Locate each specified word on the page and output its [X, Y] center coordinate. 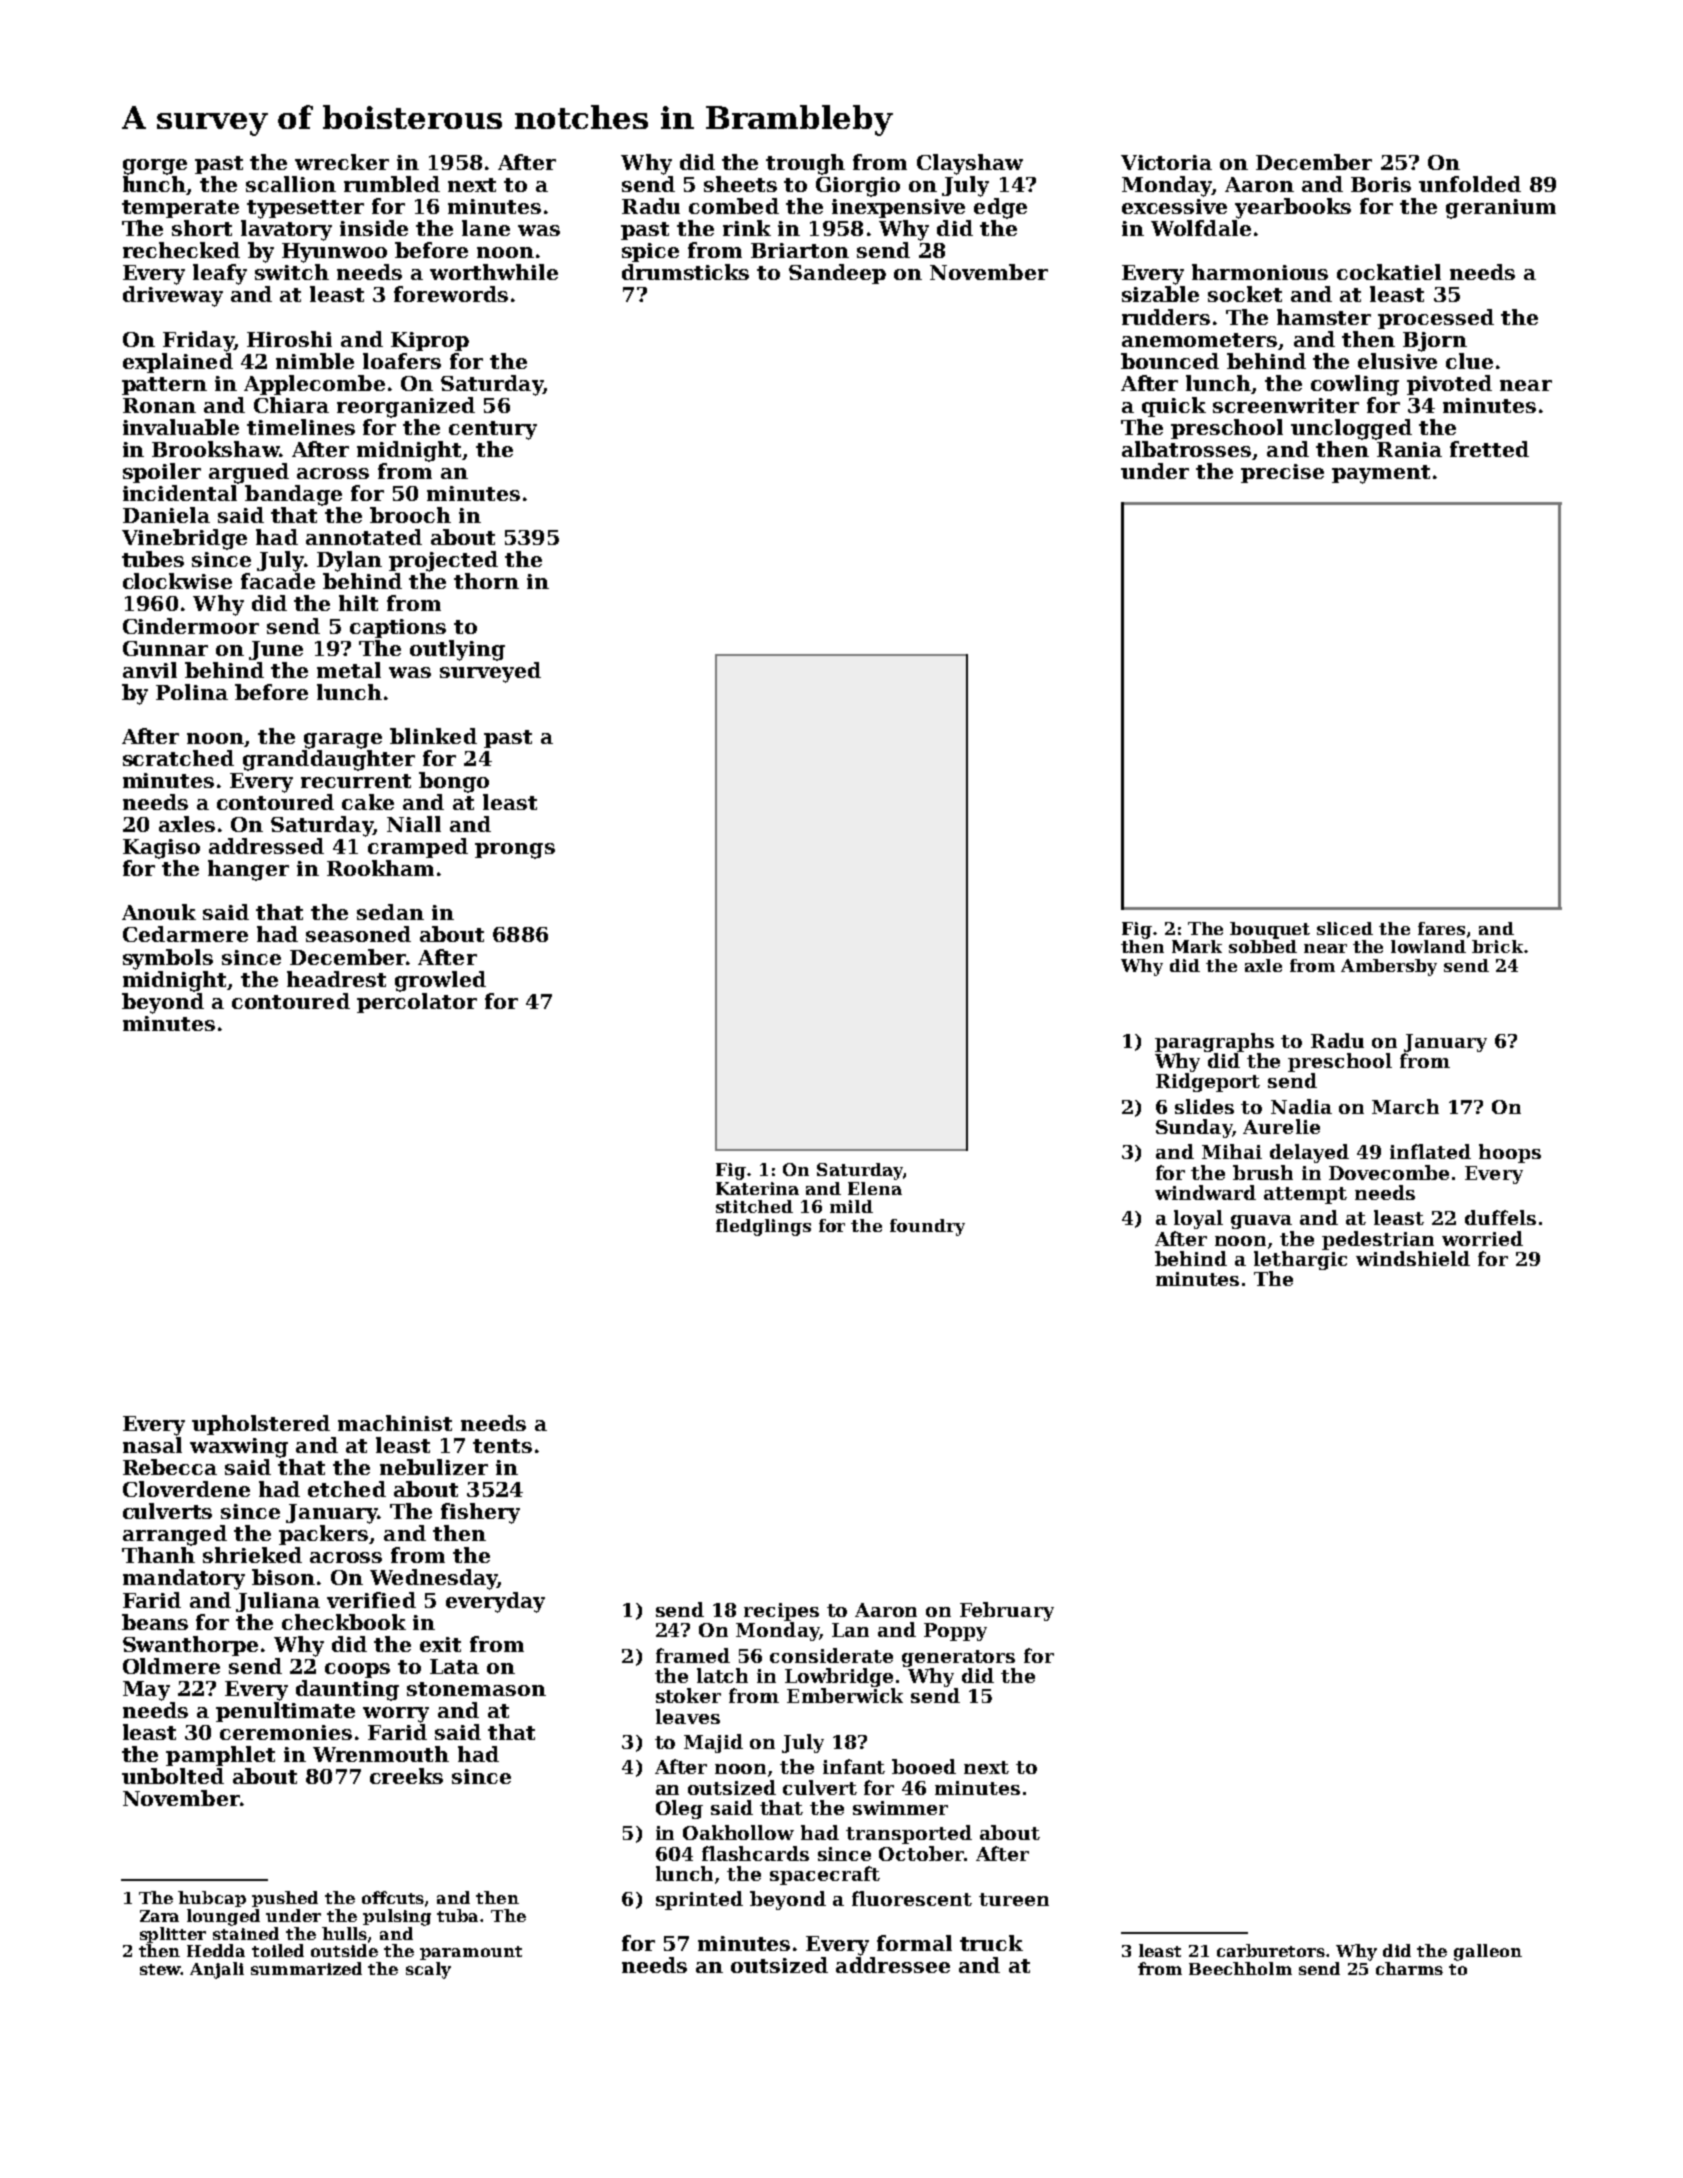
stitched [754, 1206]
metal [349, 670]
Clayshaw [970, 164]
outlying [457, 650]
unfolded [1470, 184]
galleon [1488, 1952]
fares [1441, 928]
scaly [428, 1970]
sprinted [699, 1900]
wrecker [342, 162]
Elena [875, 1188]
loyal [1198, 1219]
